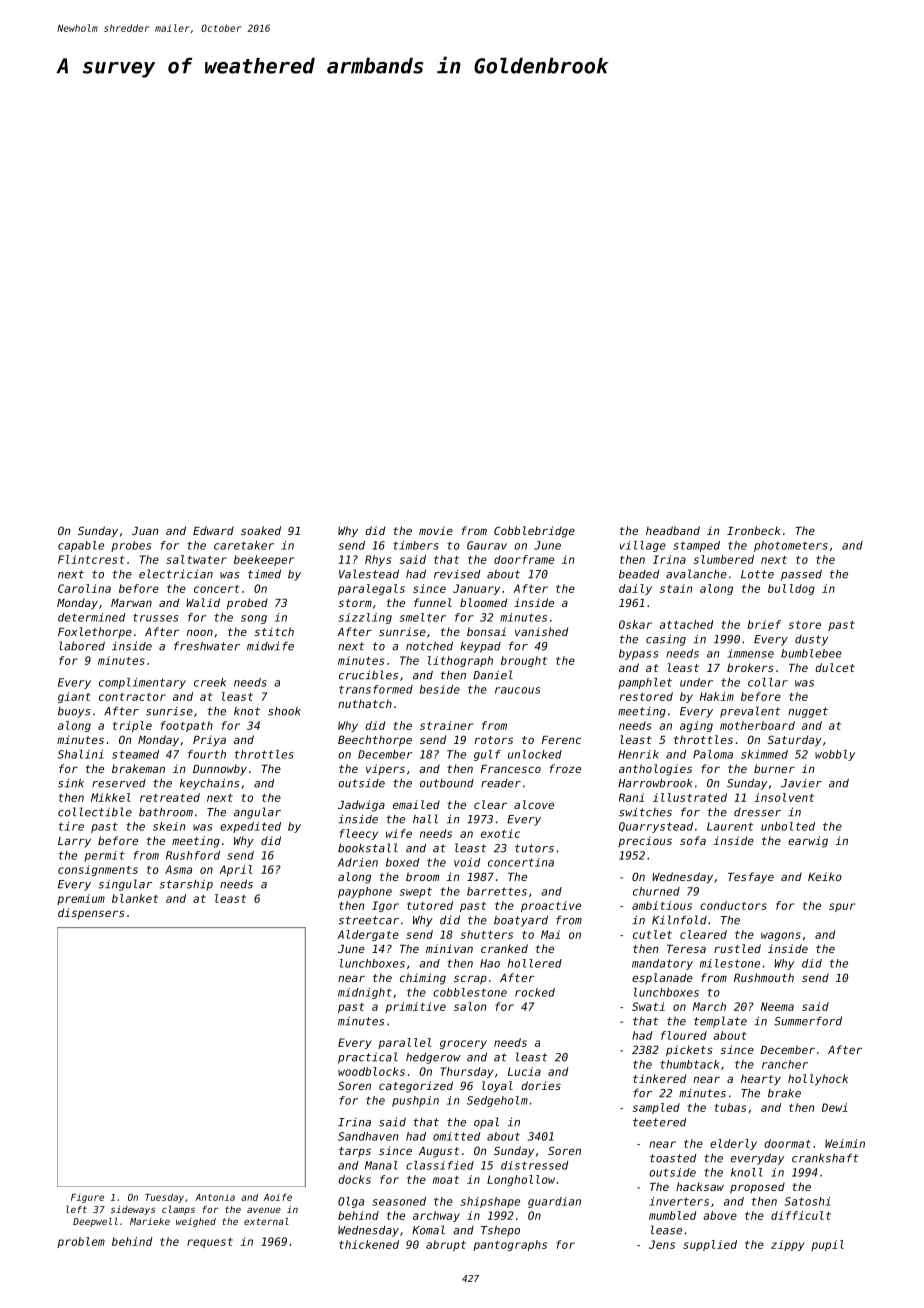 Image resolution: width=924 pixels, height=1308 pixels. I want to click on Longhollow, so click(521, 1180).
